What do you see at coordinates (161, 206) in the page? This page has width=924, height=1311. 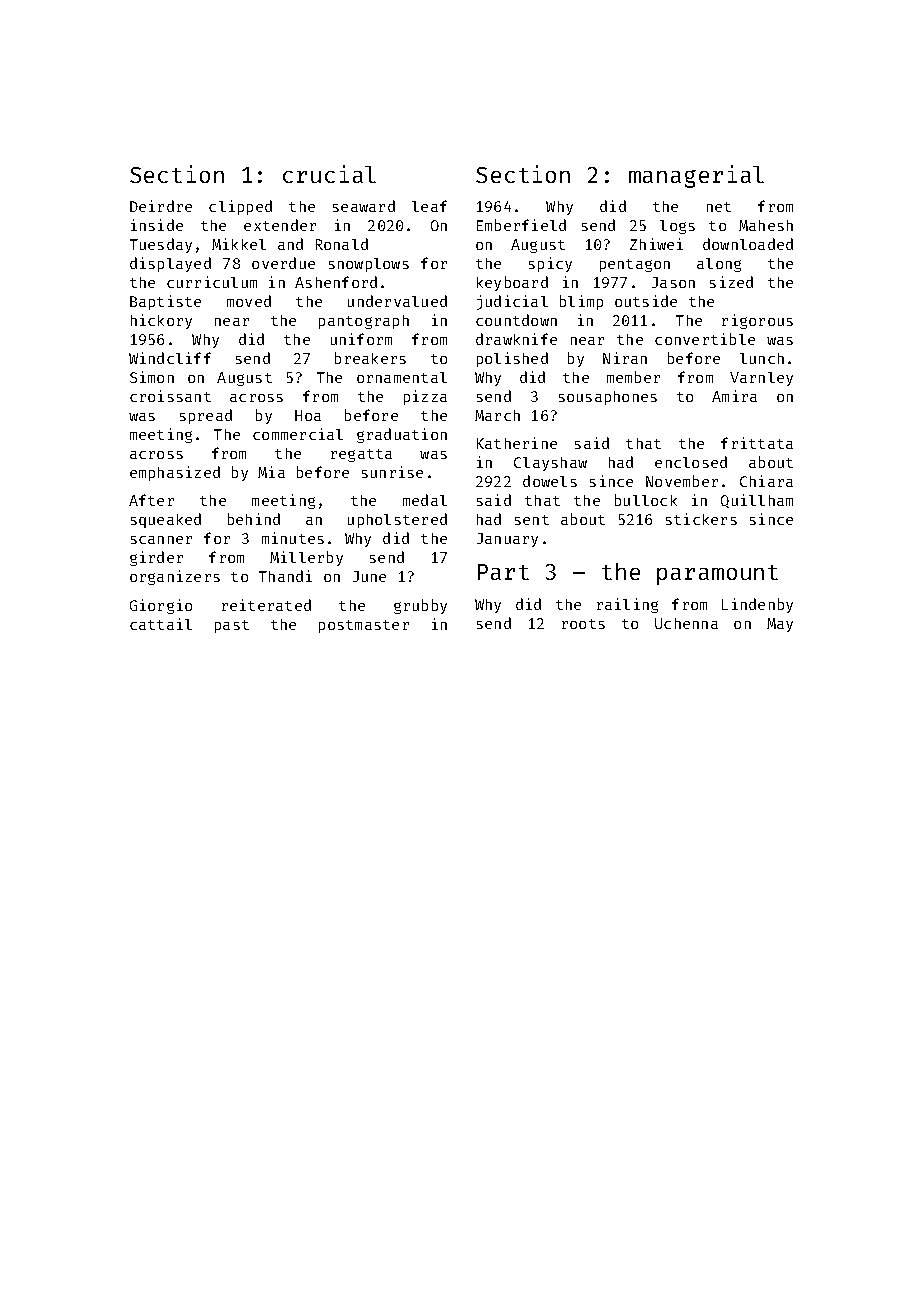 I see `Deirdre` at bounding box center [161, 206].
